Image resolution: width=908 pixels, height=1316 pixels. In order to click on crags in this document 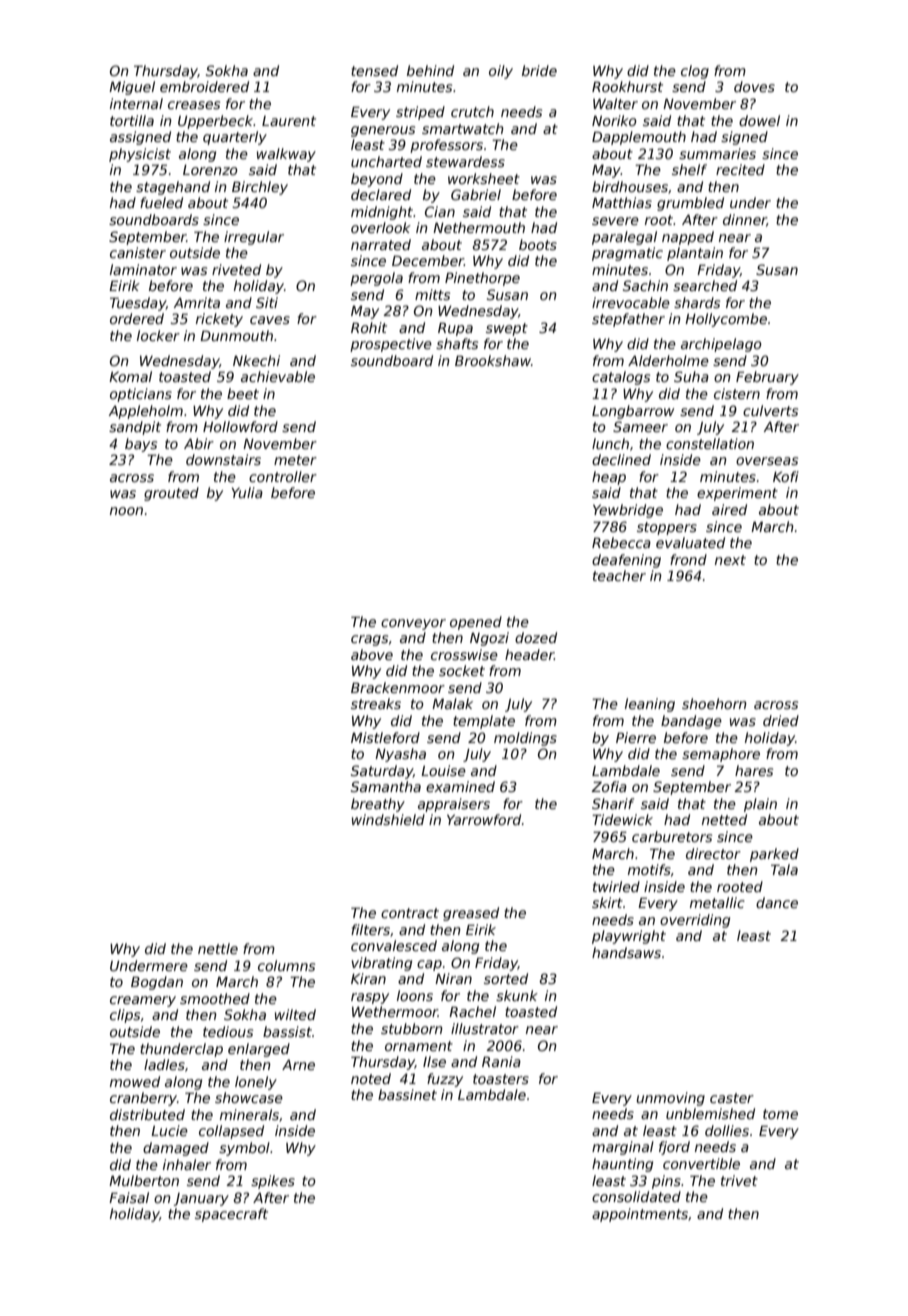, I will do `click(369, 640)`.
